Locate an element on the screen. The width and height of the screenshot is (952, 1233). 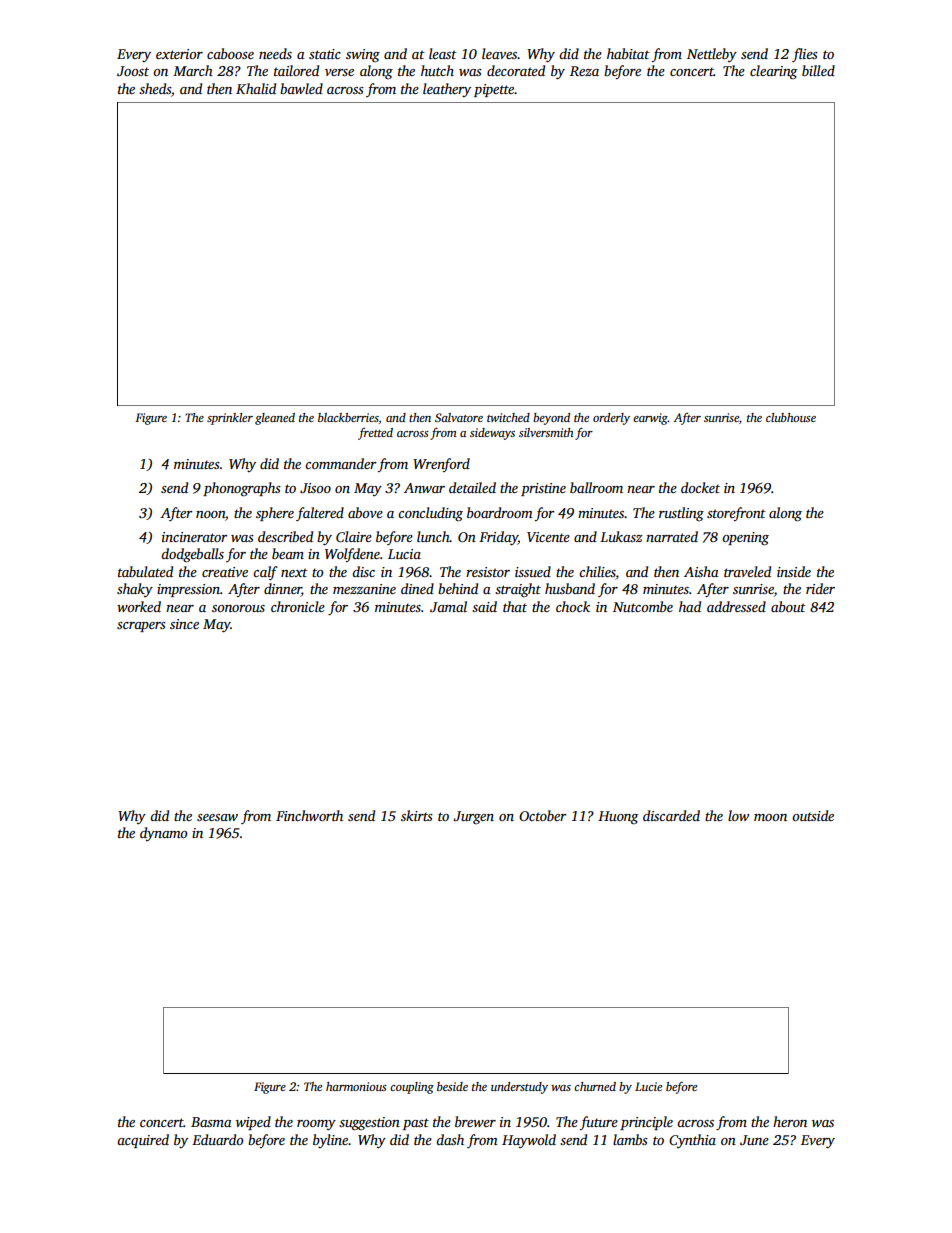
clearing is located at coordinates (773, 72).
